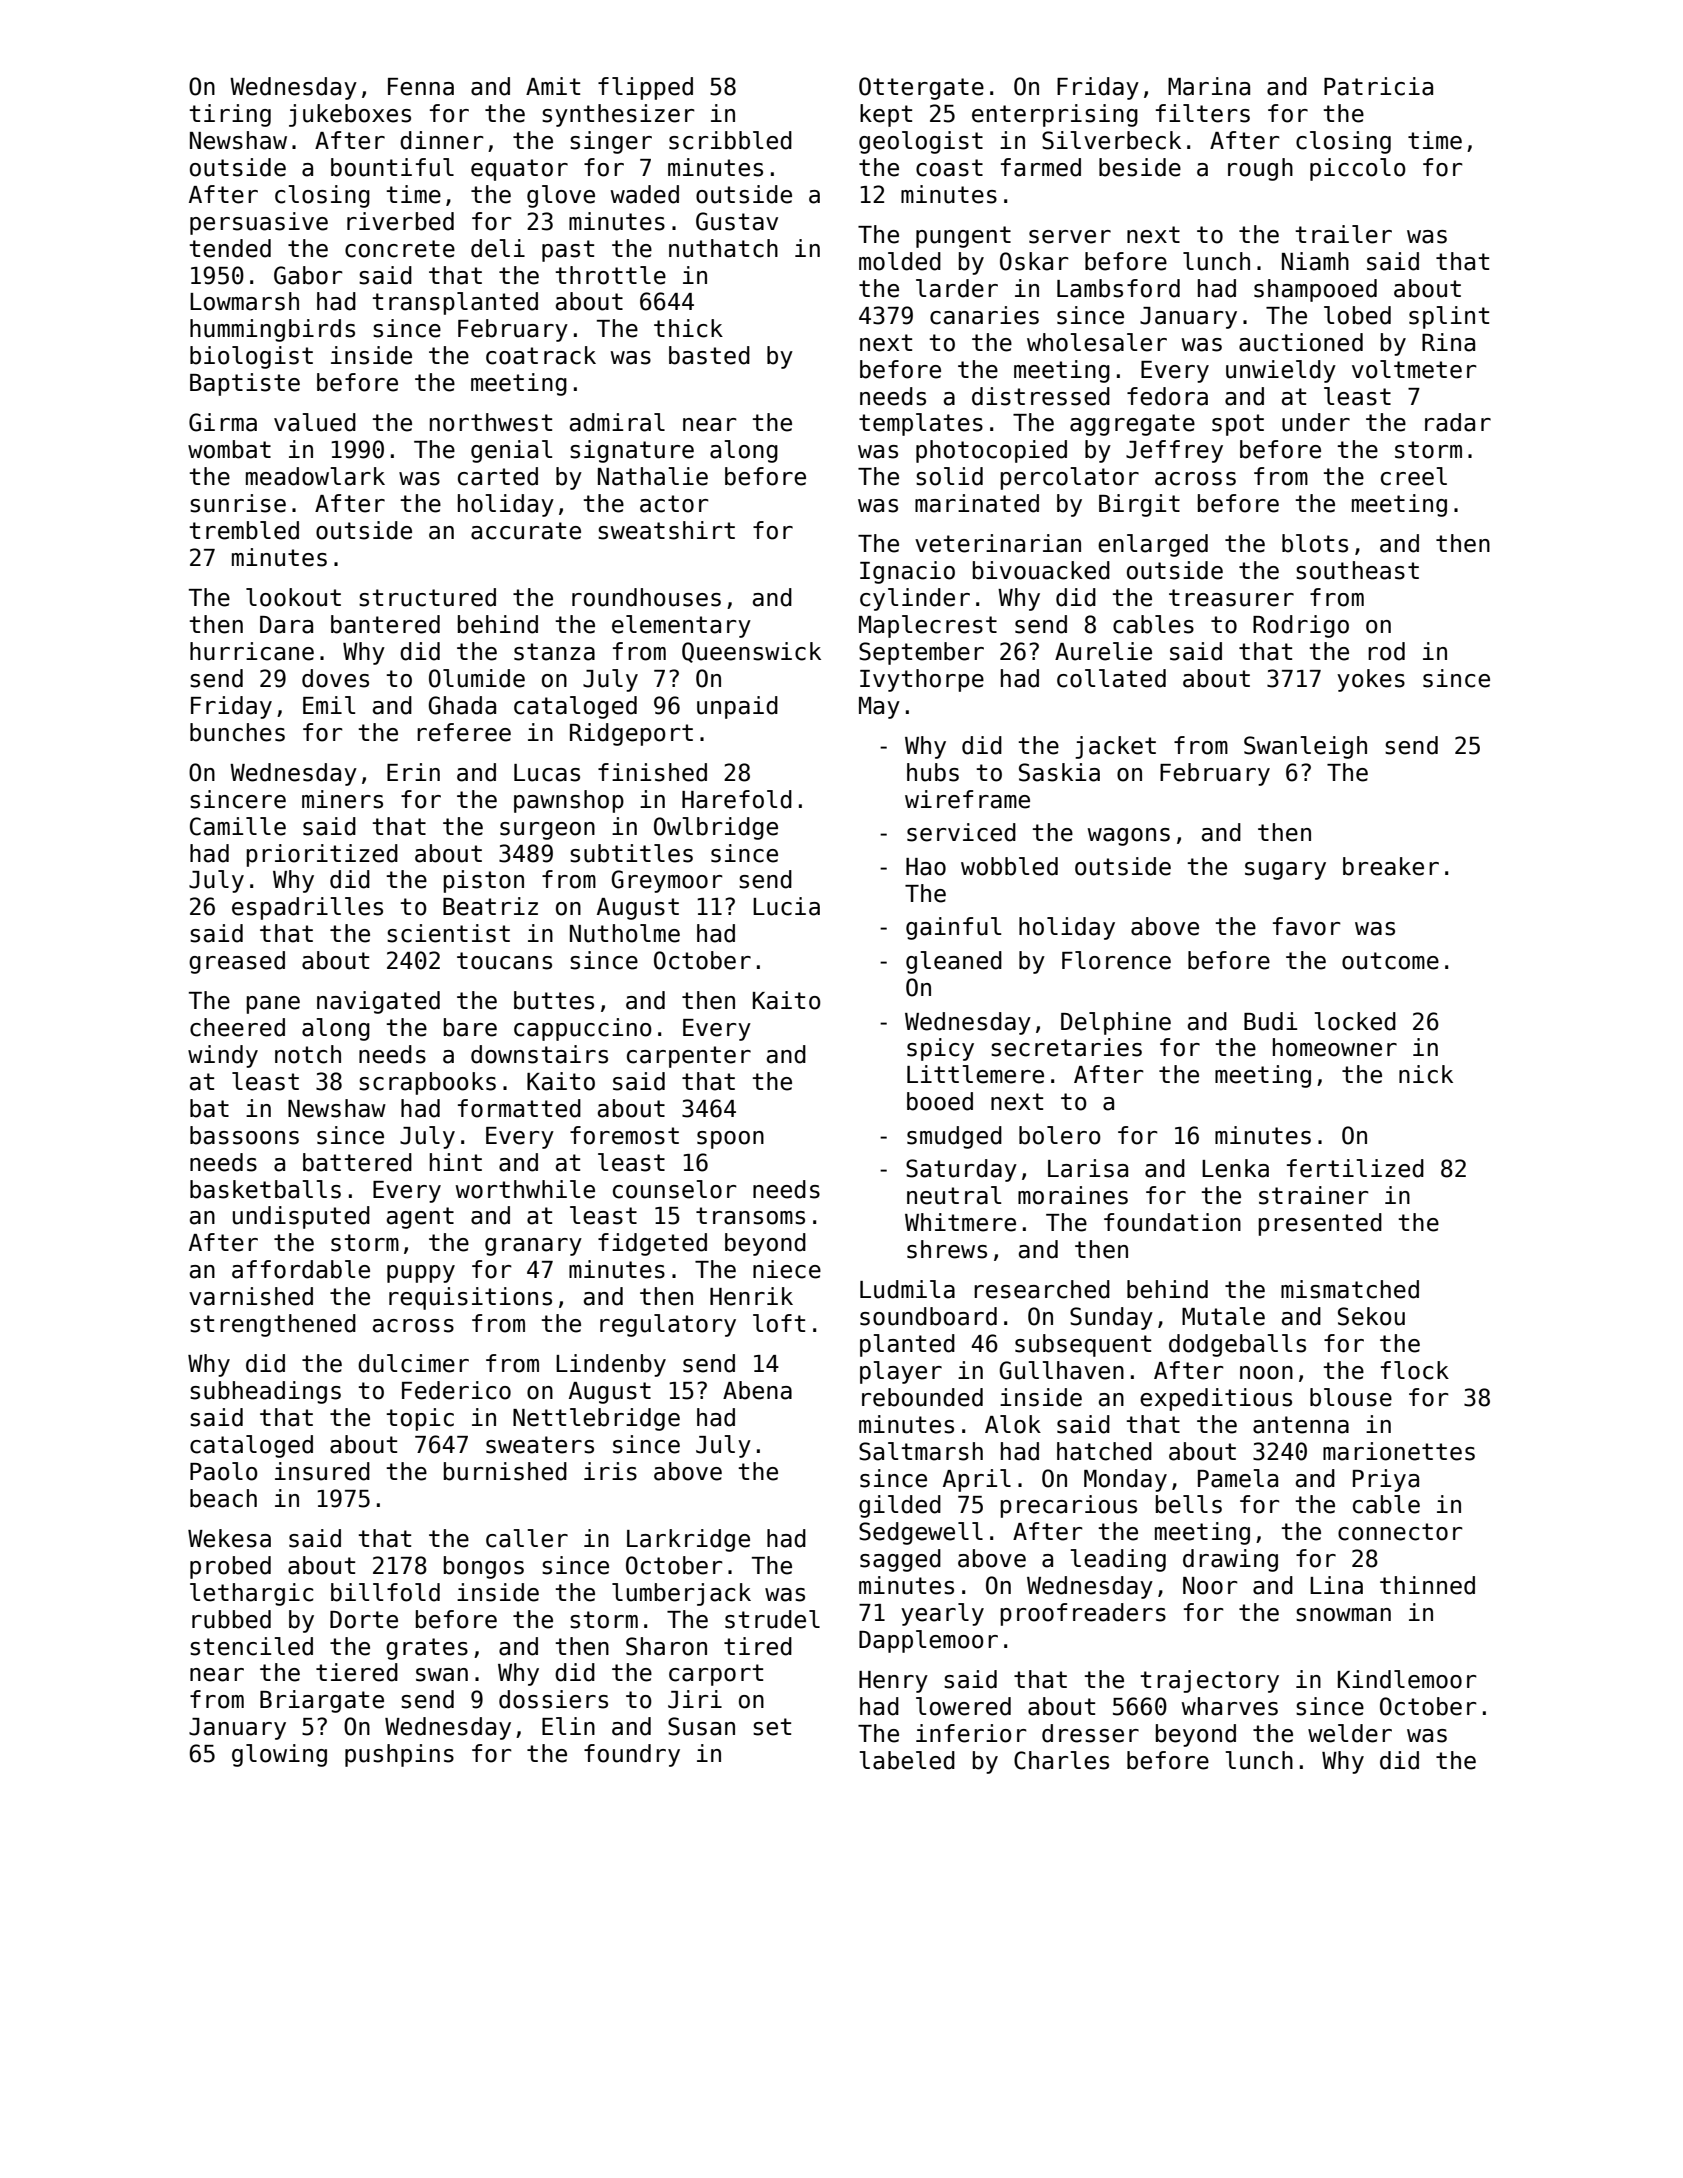  What do you see at coordinates (675, 1189) in the page?
I see `counselor` at bounding box center [675, 1189].
